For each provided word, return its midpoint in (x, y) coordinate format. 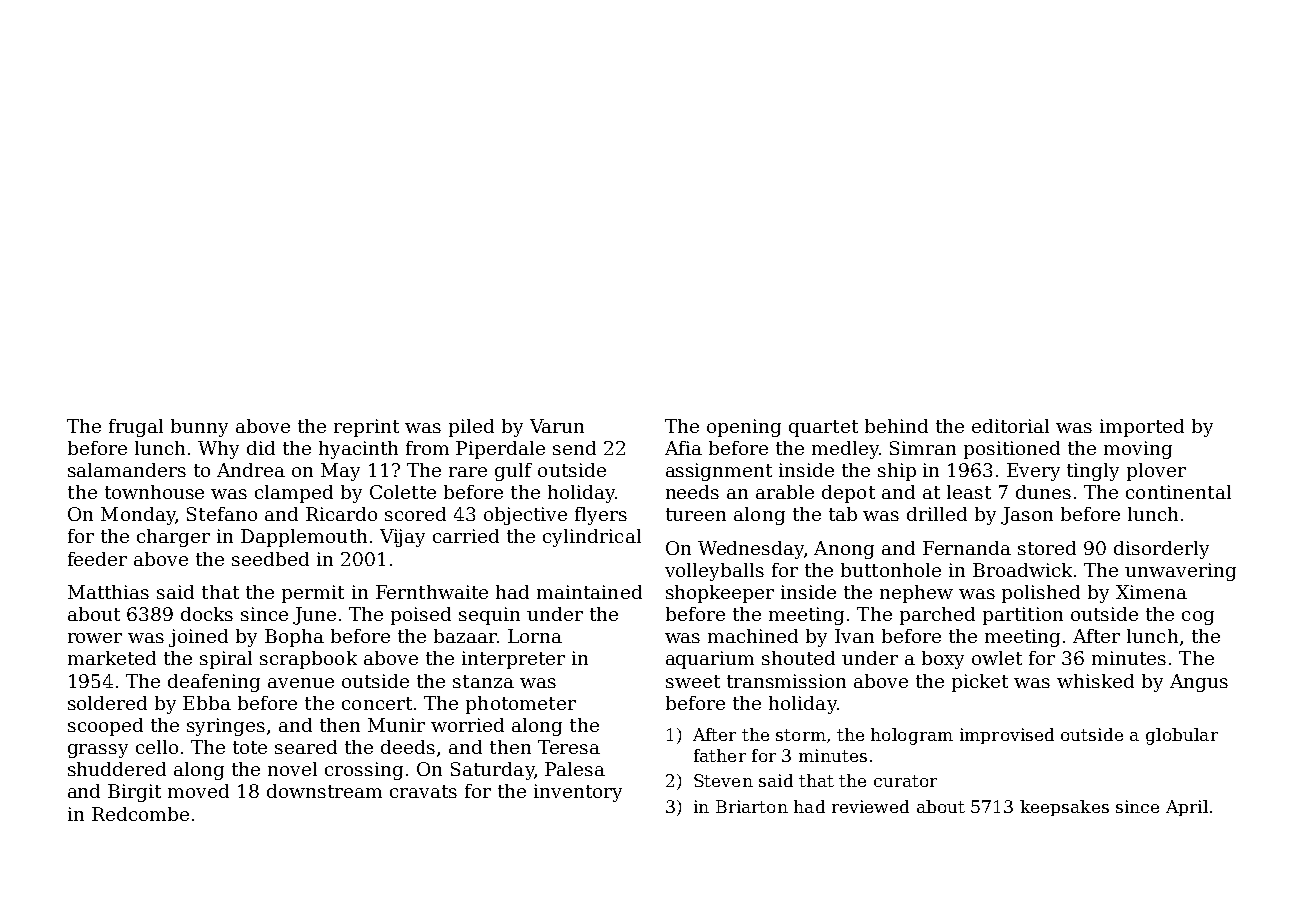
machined (753, 636)
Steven (723, 780)
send (574, 448)
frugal (136, 428)
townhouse (154, 492)
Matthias (108, 592)
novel (292, 769)
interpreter (513, 660)
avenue (301, 683)
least (969, 492)
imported (1142, 428)
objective (525, 516)
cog (1198, 618)
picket (980, 683)
